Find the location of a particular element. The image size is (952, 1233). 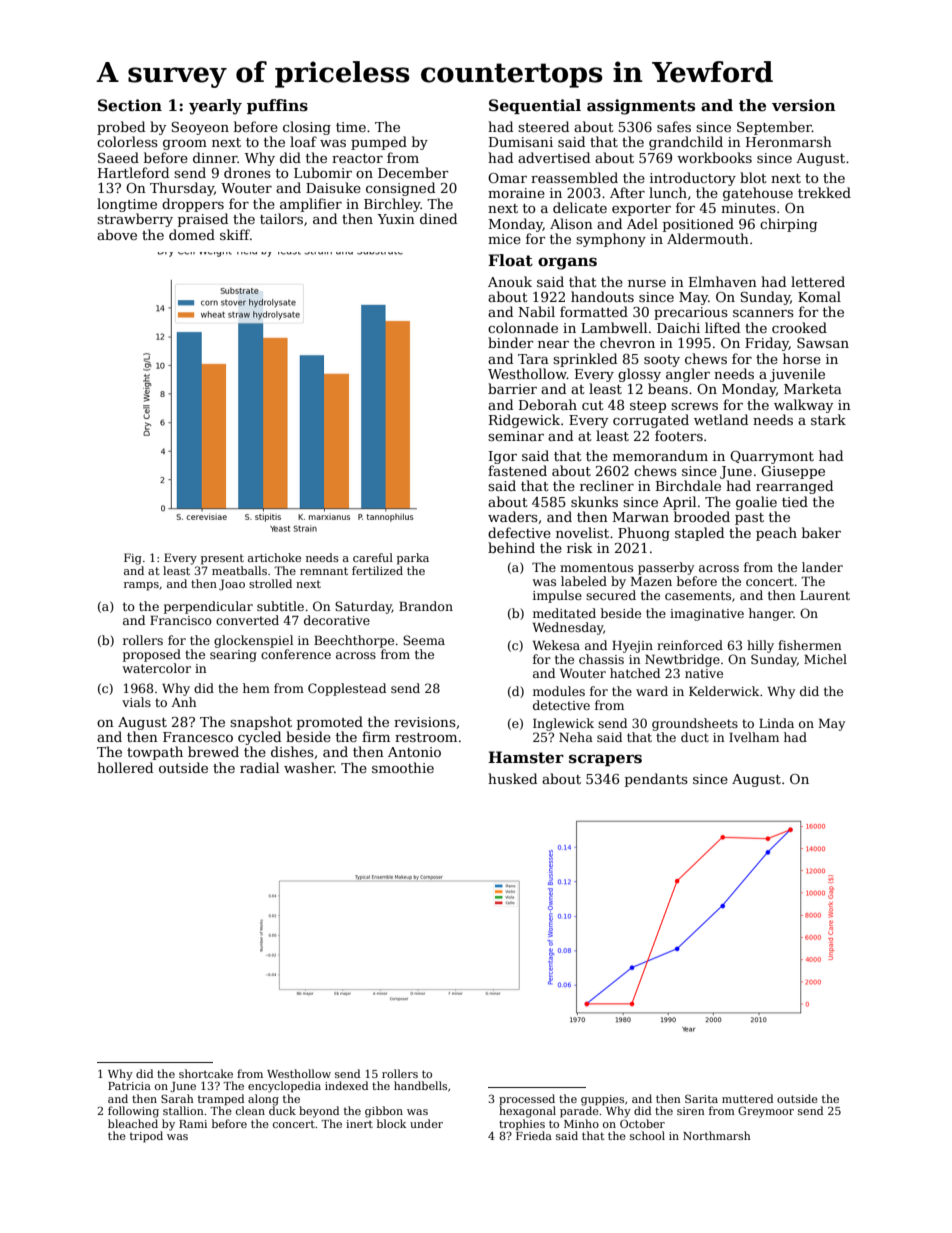

processed is located at coordinates (527, 1100).
